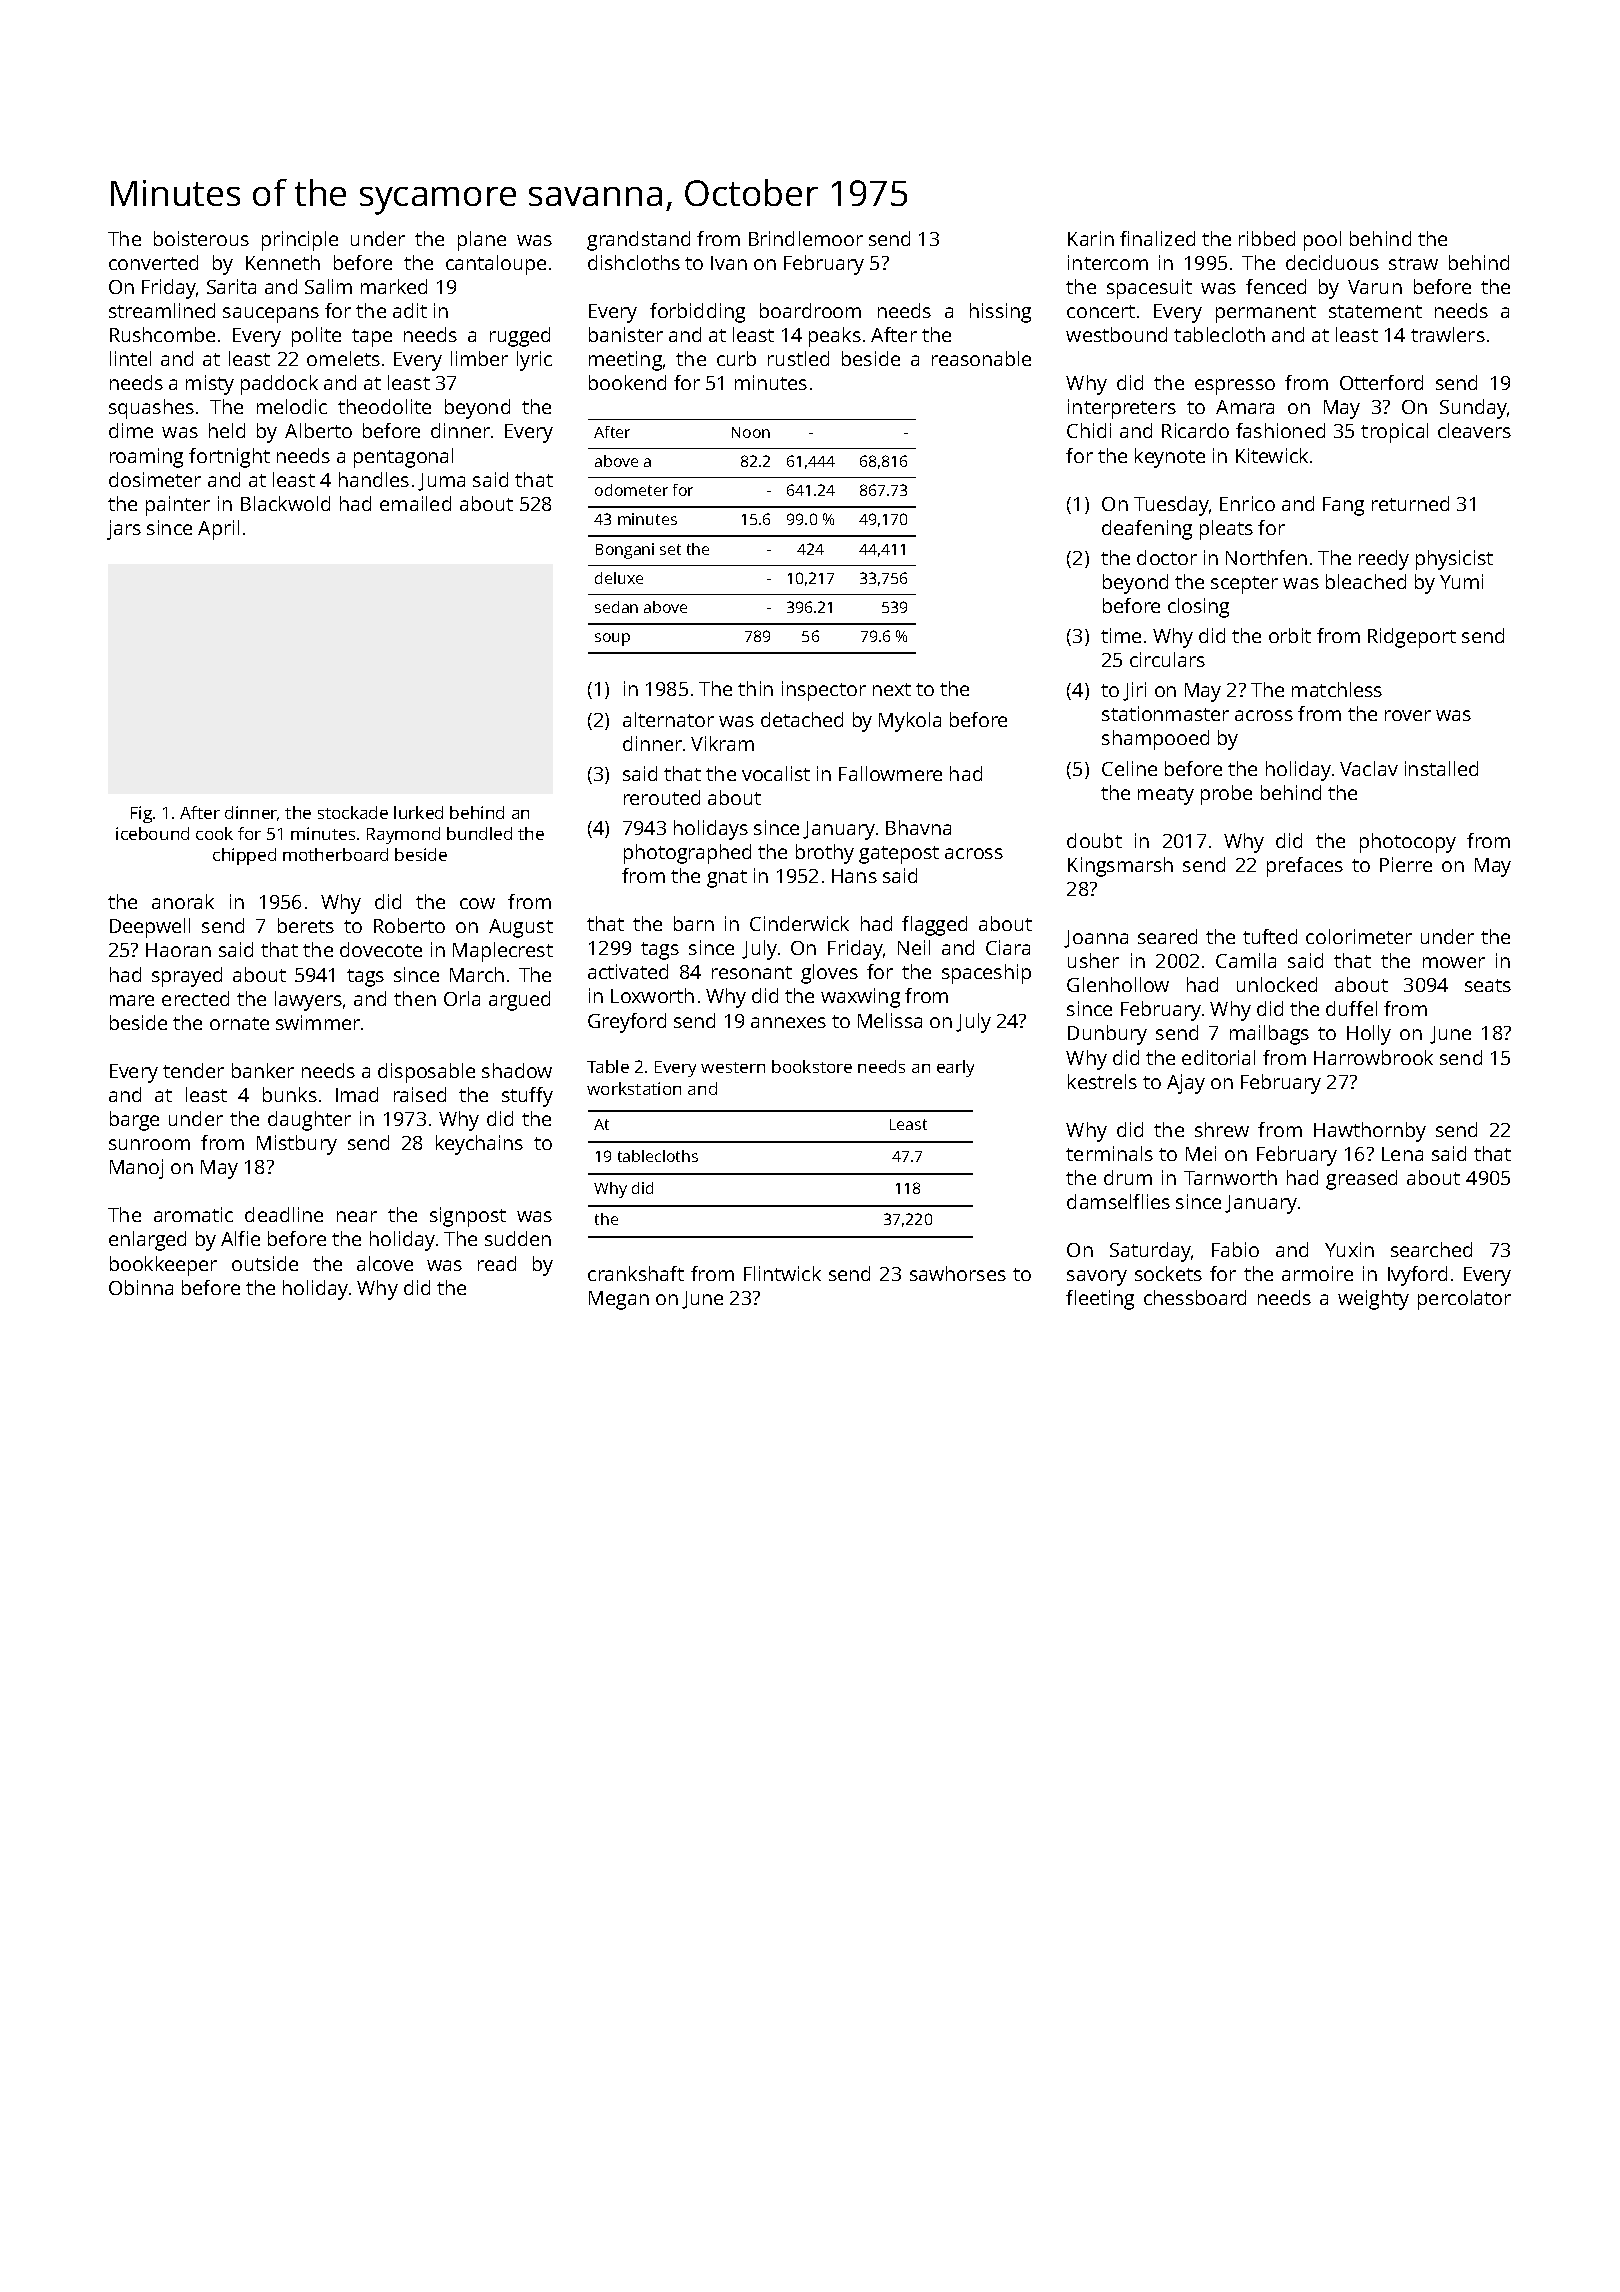 Image resolution: width=1620 pixels, height=2292 pixels. What do you see at coordinates (1000, 313) in the document?
I see `hissing` at bounding box center [1000, 313].
